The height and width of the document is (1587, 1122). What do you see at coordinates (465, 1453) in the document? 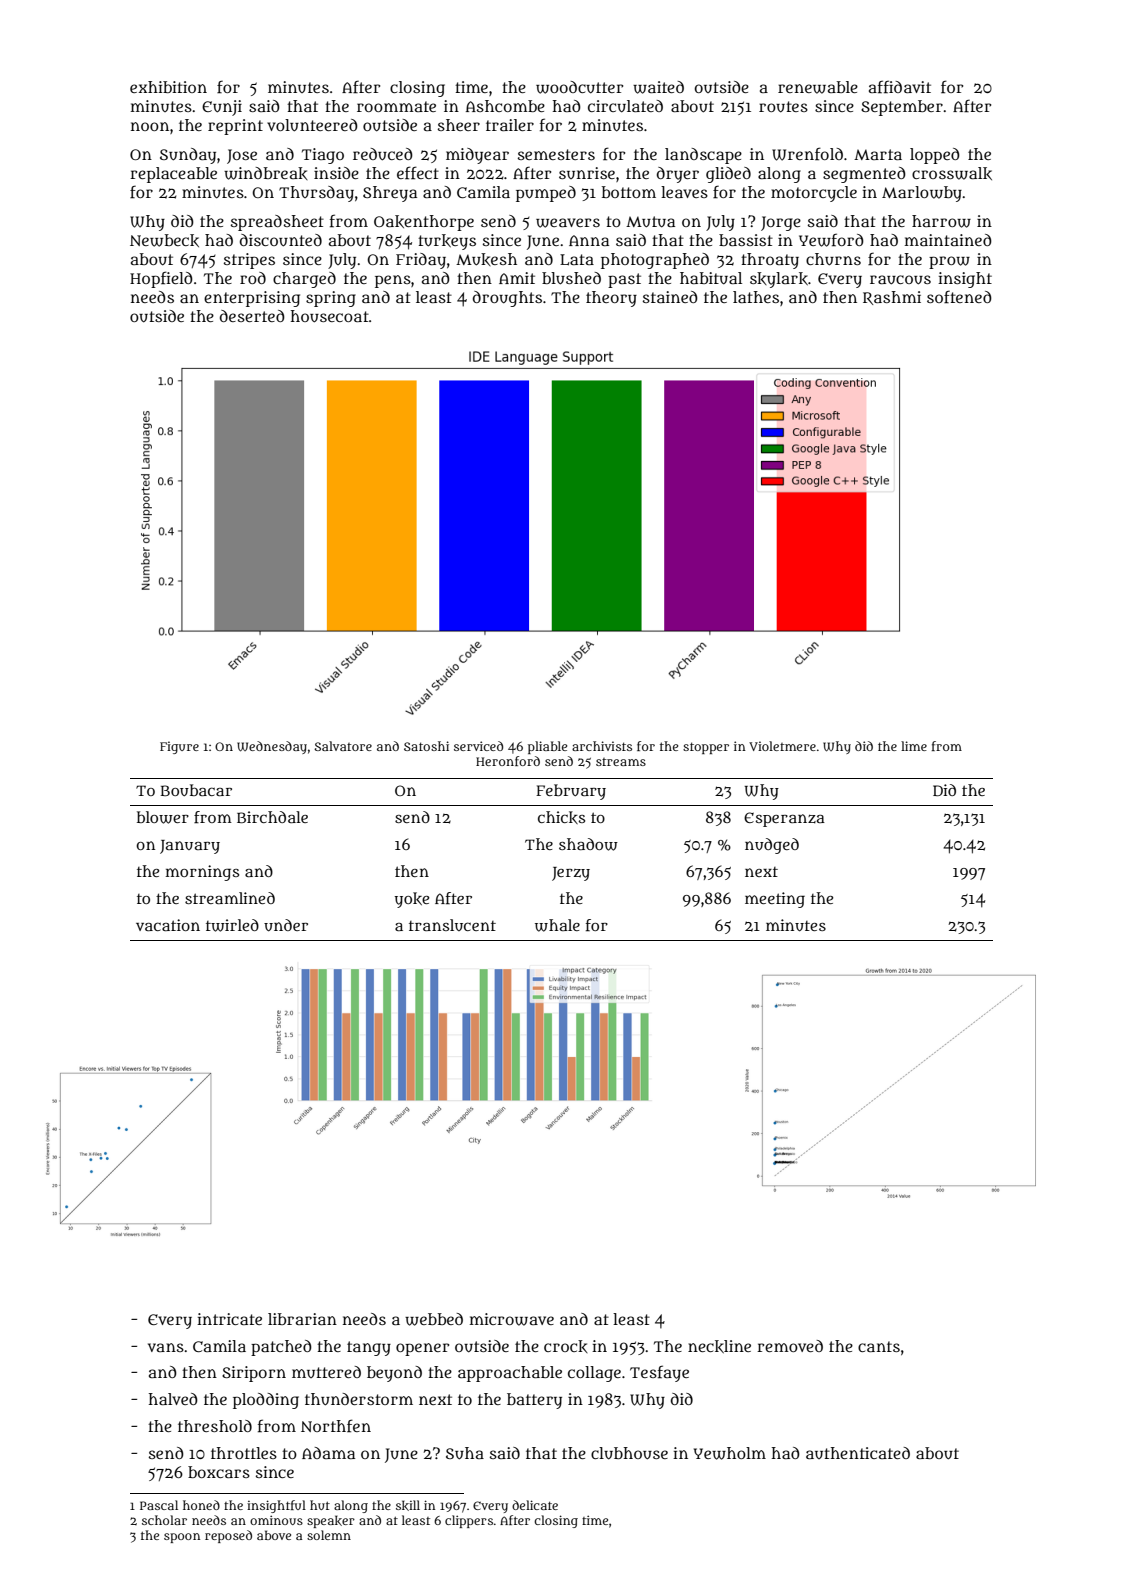
I see `Suha` at bounding box center [465, 1453].
